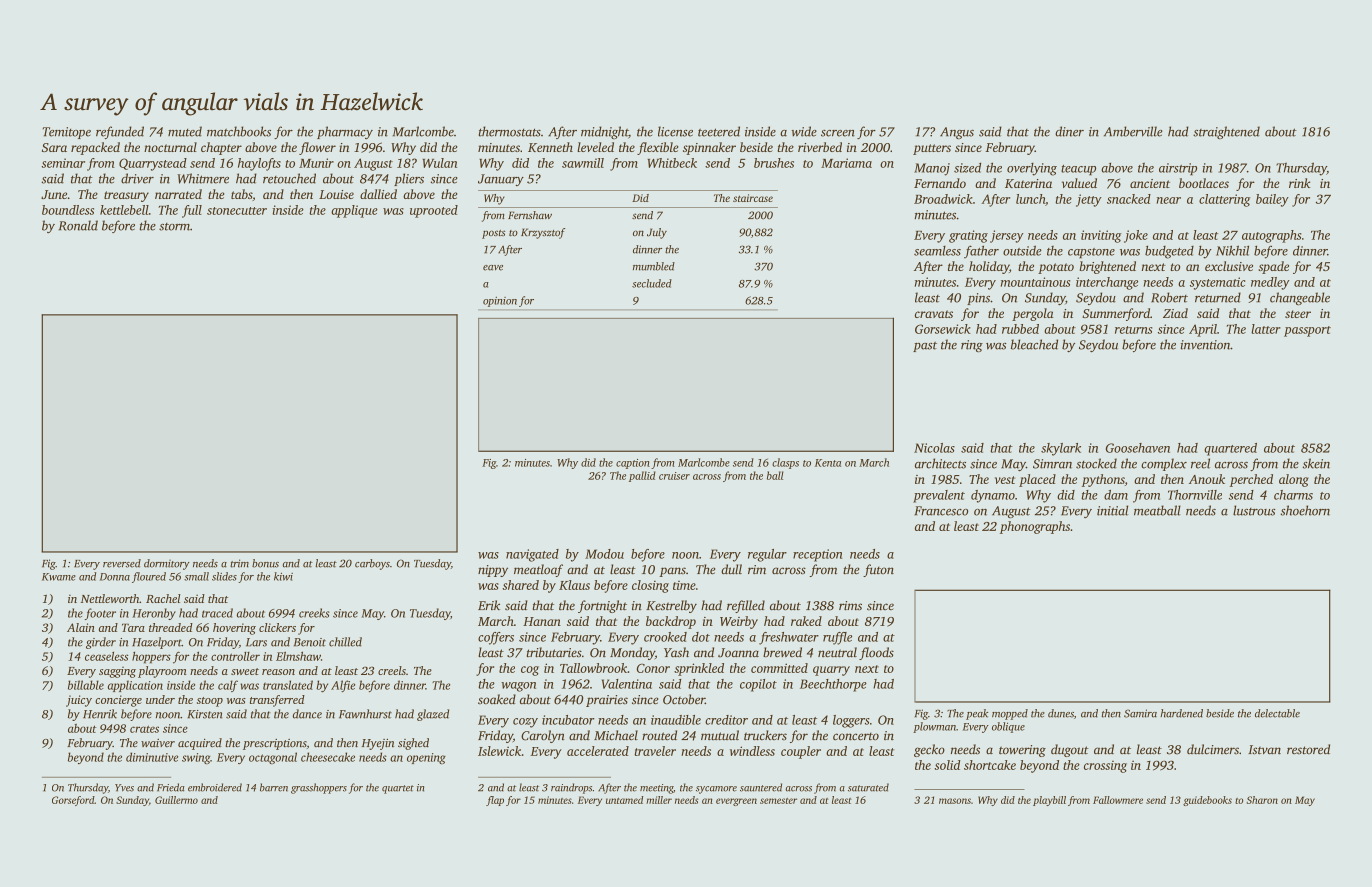 This page has height=887, width=1372. What do you see at coordinates (1272, 200) in the page?
I see `bailey` at bounding box center [1272, 200].
